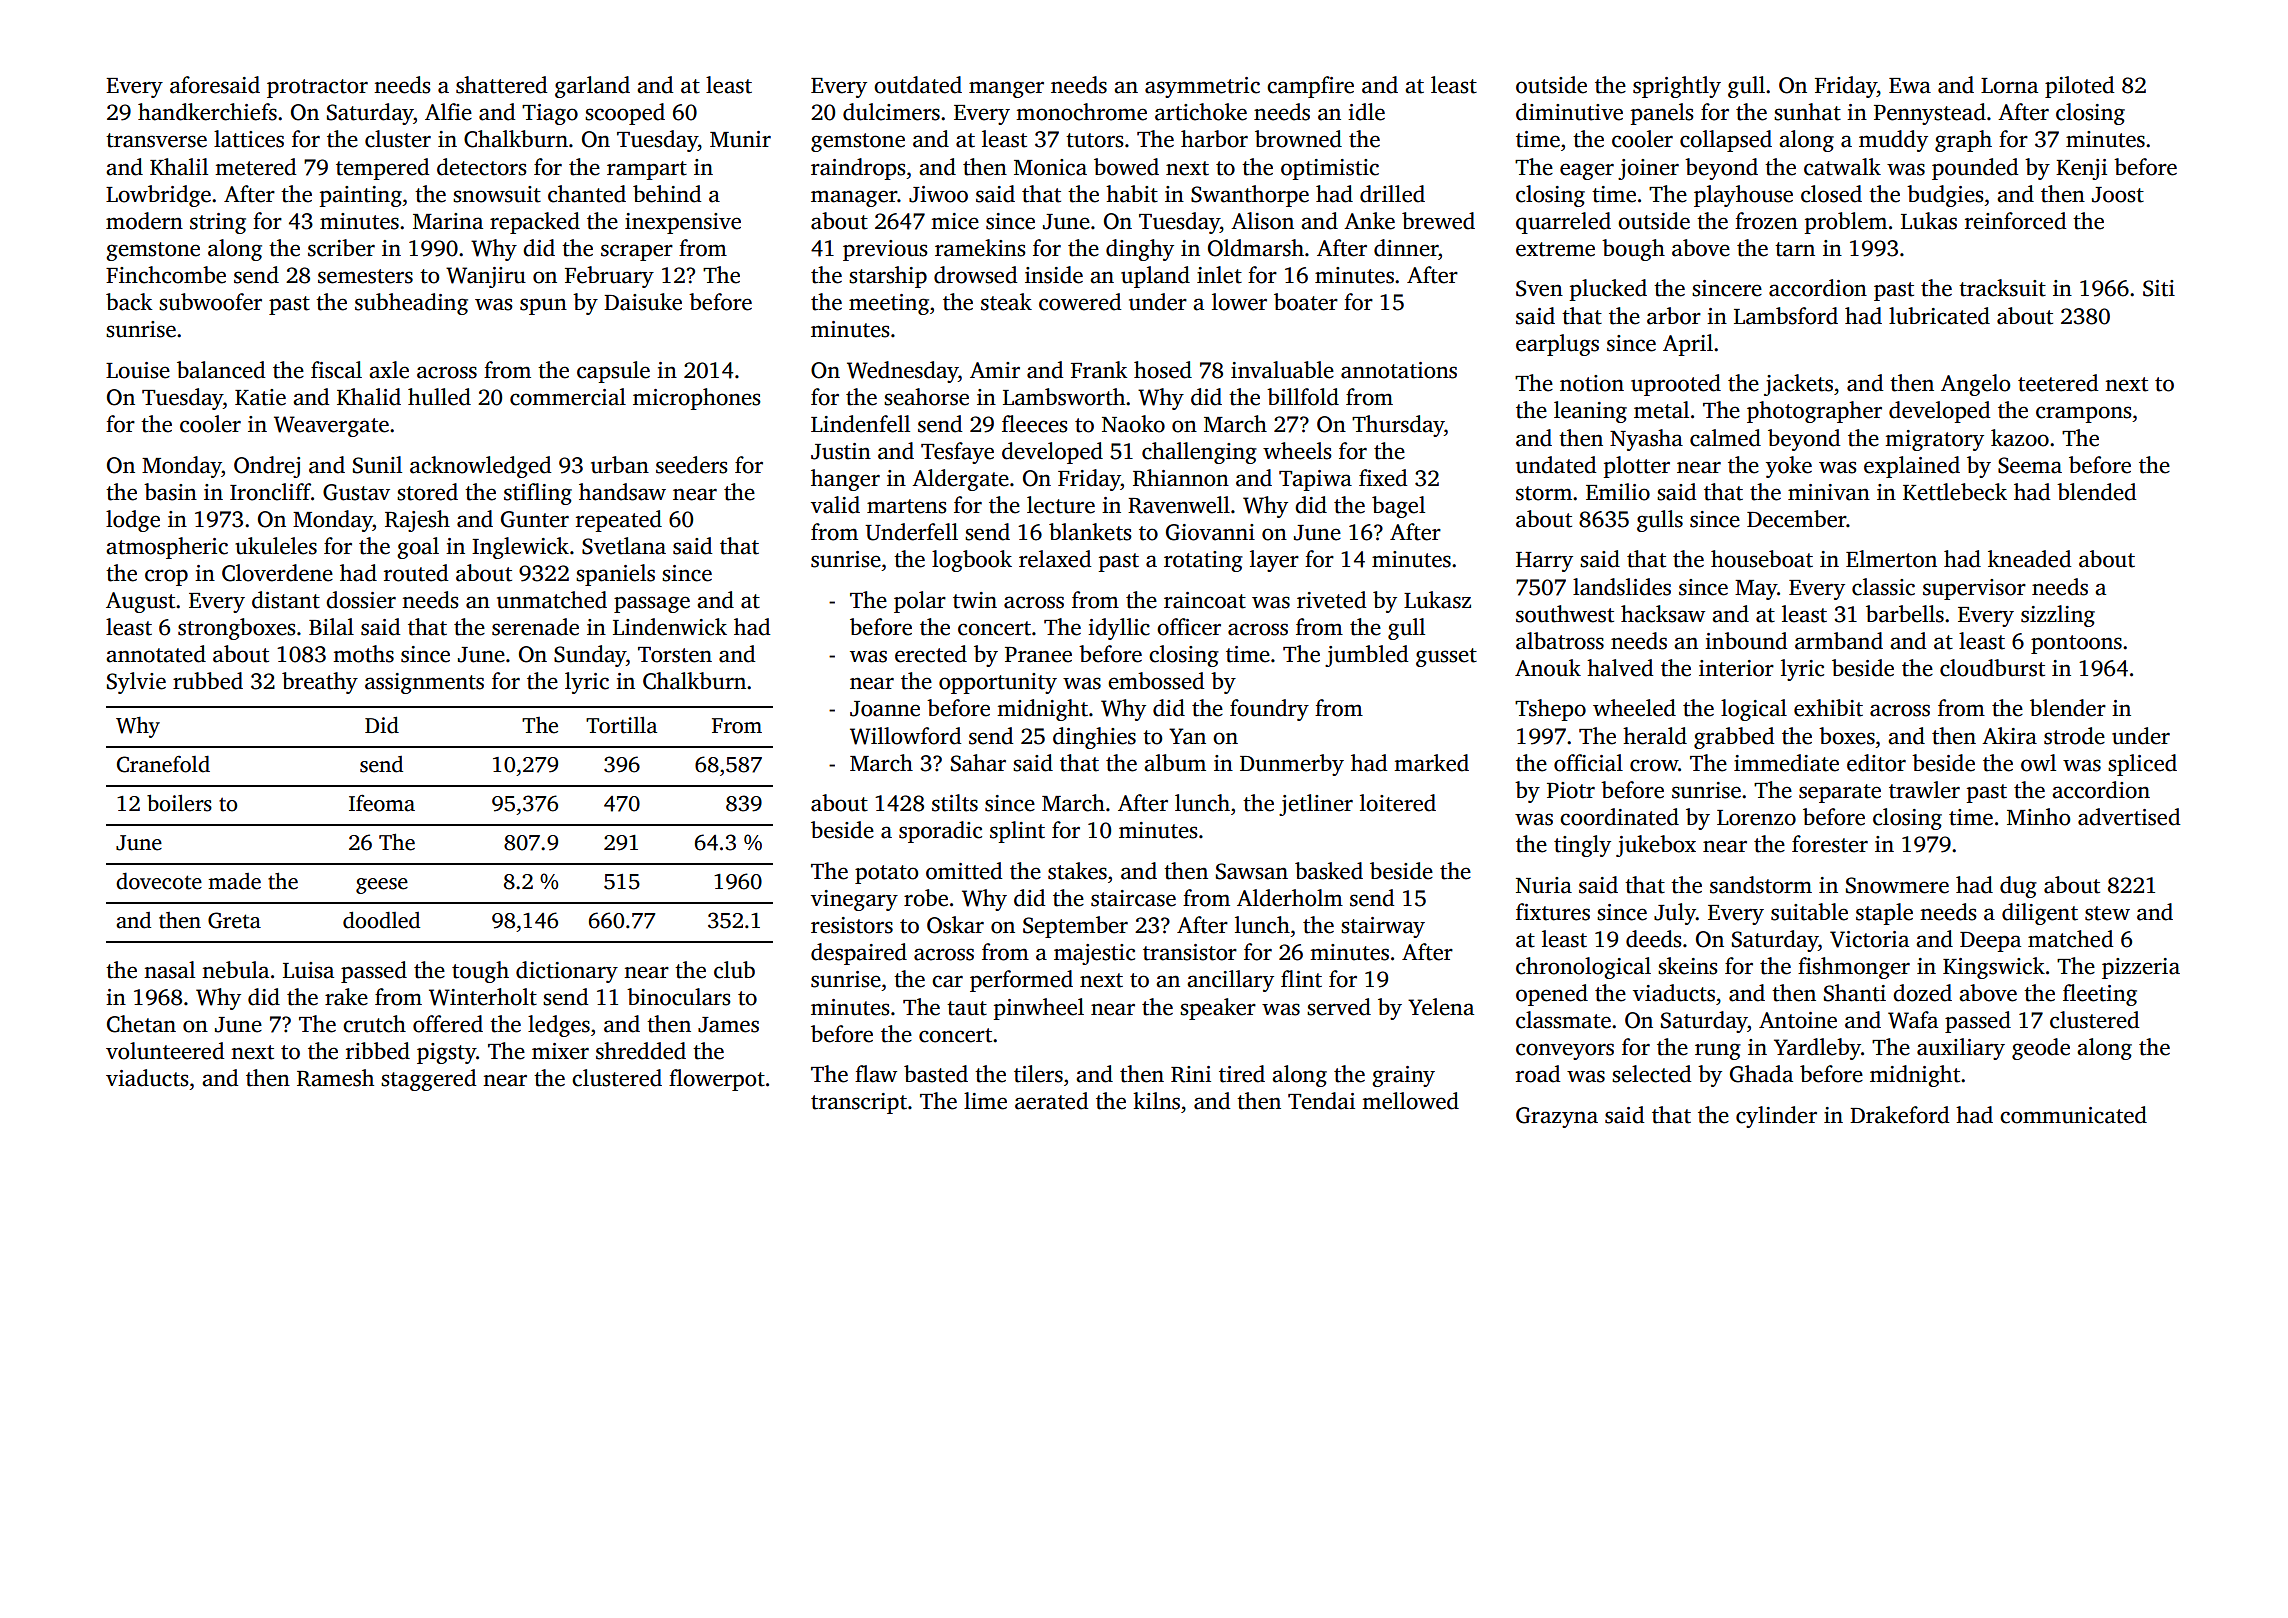 This screenshot has width=2288, height=1618. I want to click on shattered, so click(501, 85).
